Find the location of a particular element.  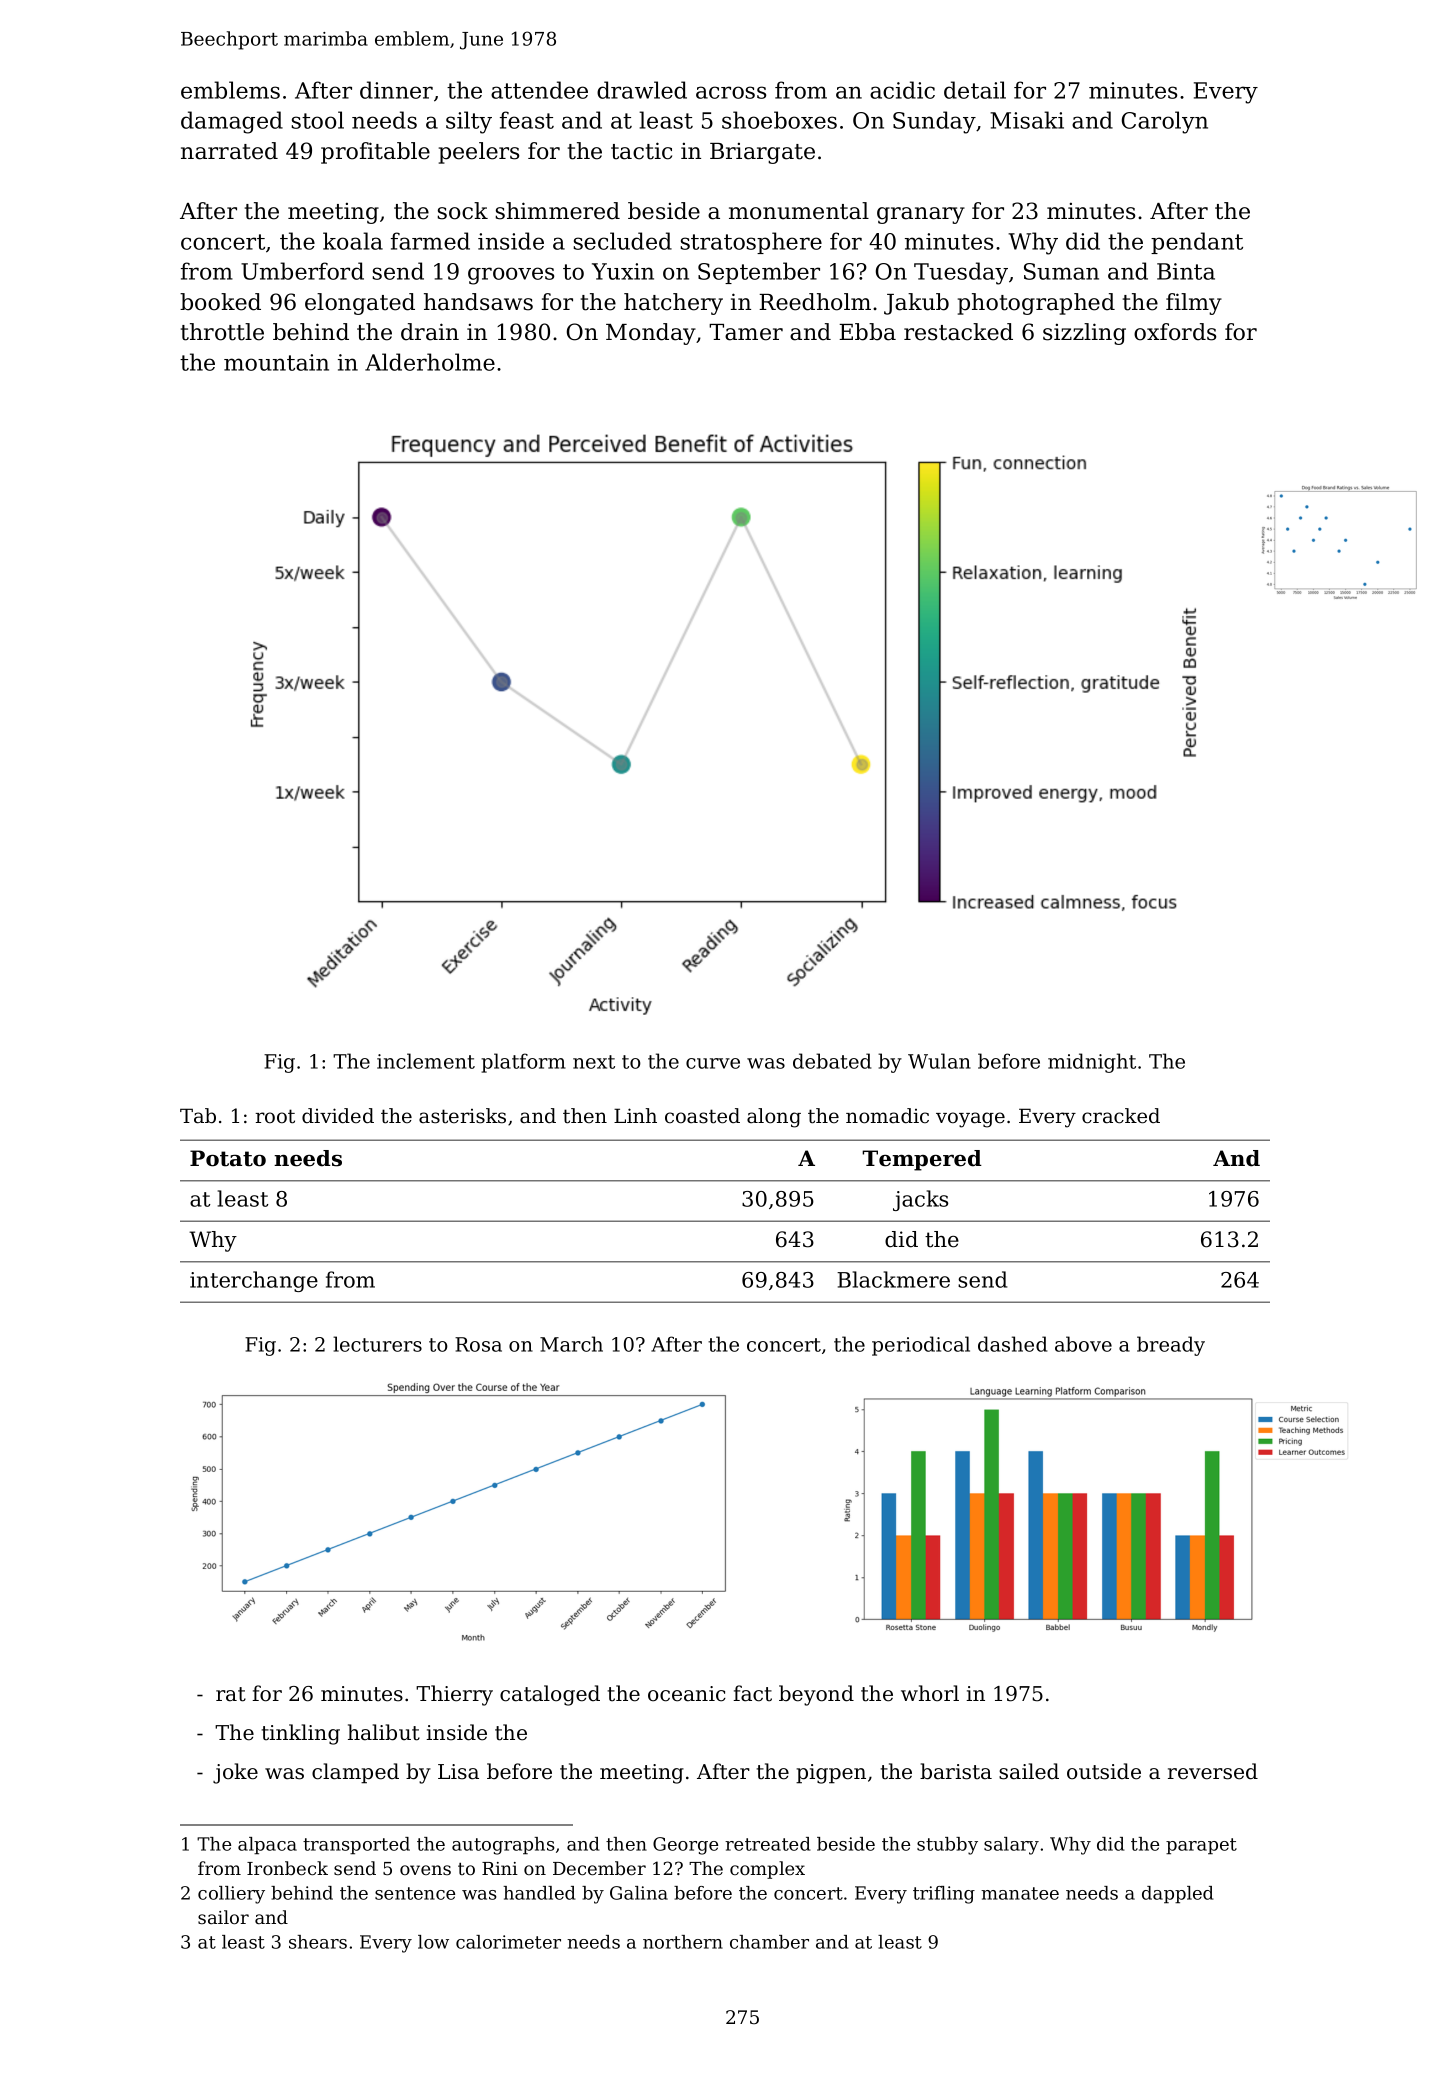

Carolyn is located at coordinates (1165, 122).
